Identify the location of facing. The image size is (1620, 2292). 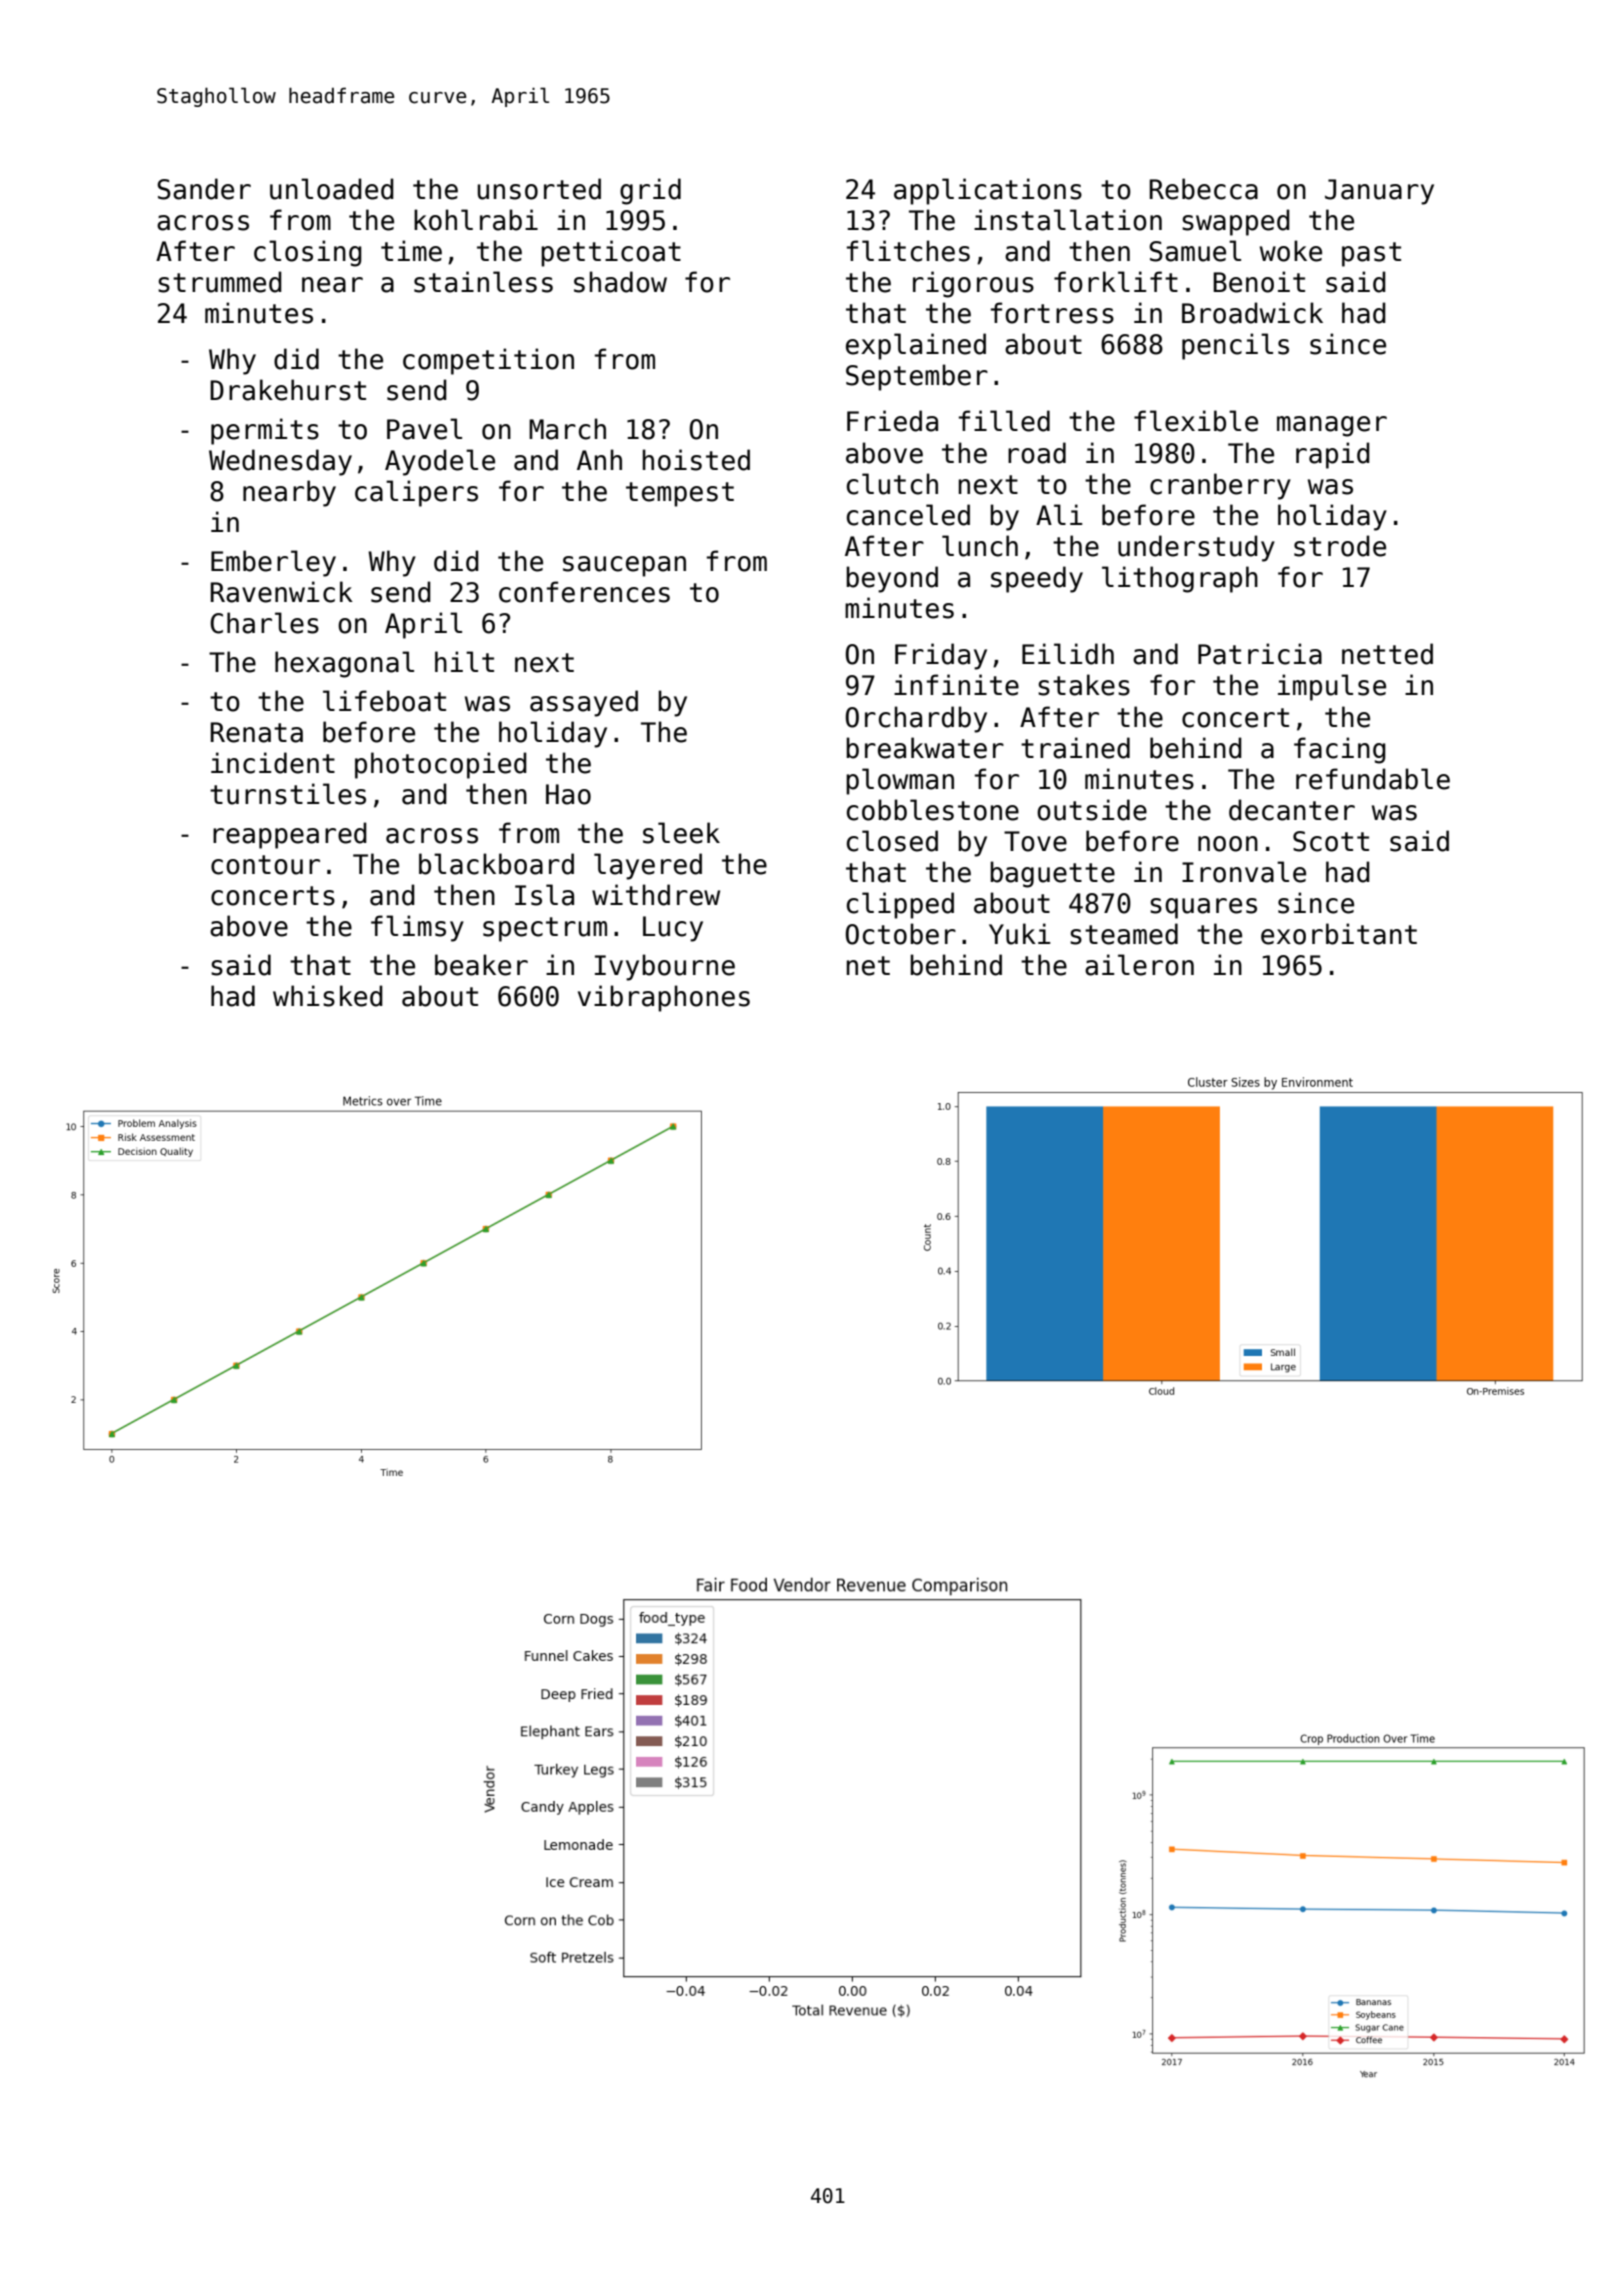
(1340, 750).
